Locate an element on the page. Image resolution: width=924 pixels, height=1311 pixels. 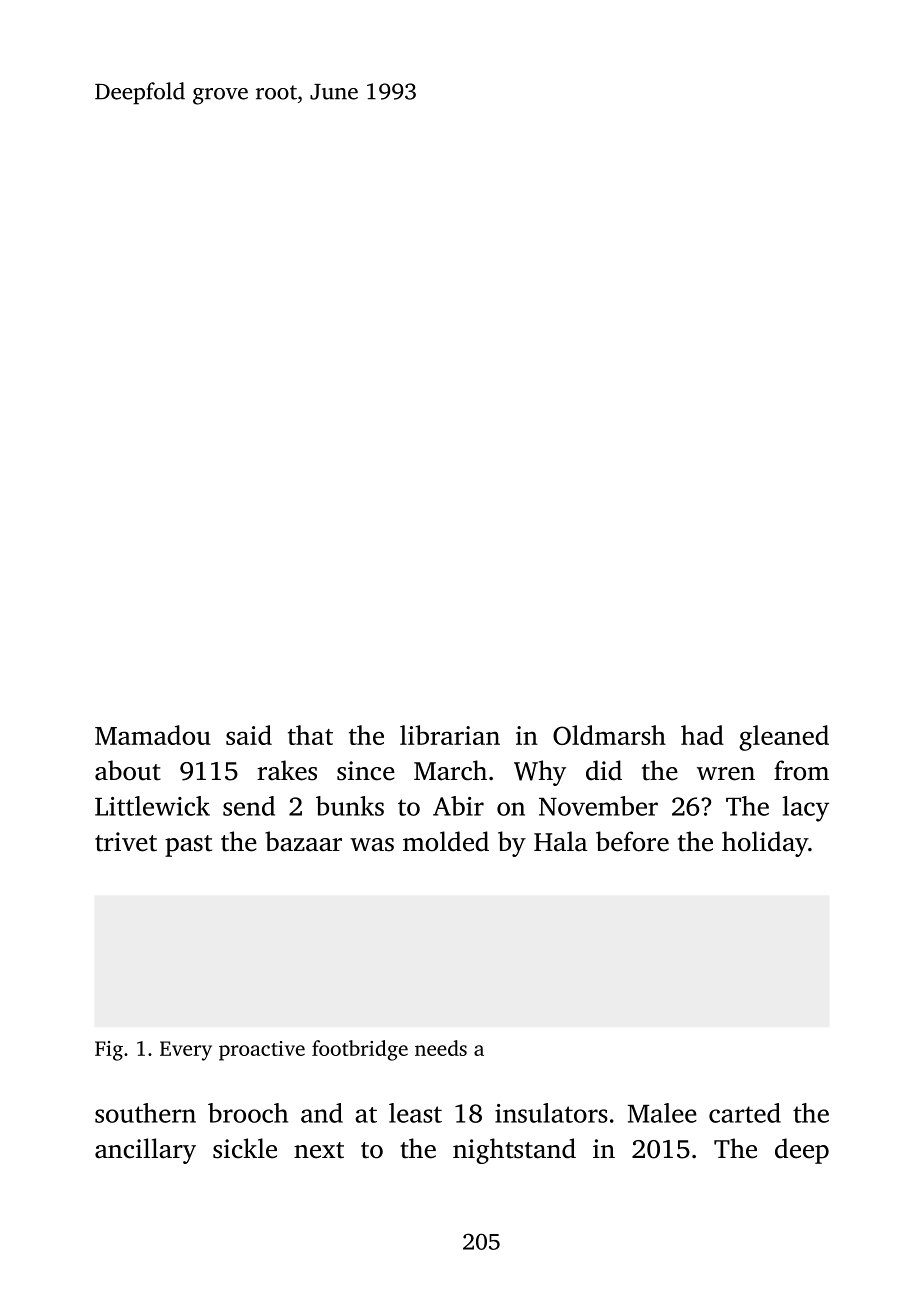
past is located at coordinates (188, 846).
